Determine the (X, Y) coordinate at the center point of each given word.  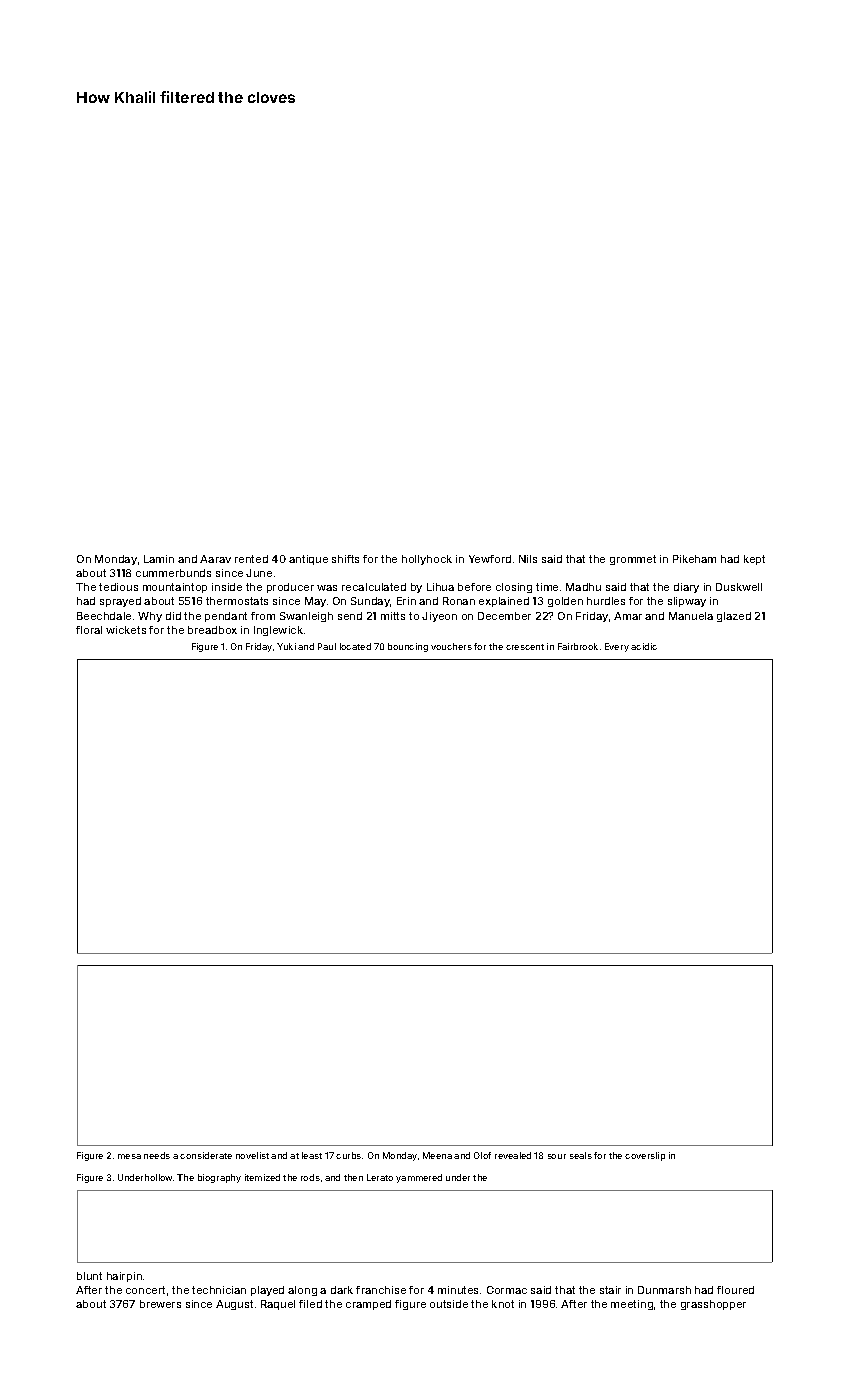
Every (617, 647)
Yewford (490, 559)
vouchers (451, 646)
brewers (160, 1304)
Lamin (159, 559)
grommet (633, 560)
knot (503, 1304)
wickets (126, 630)
